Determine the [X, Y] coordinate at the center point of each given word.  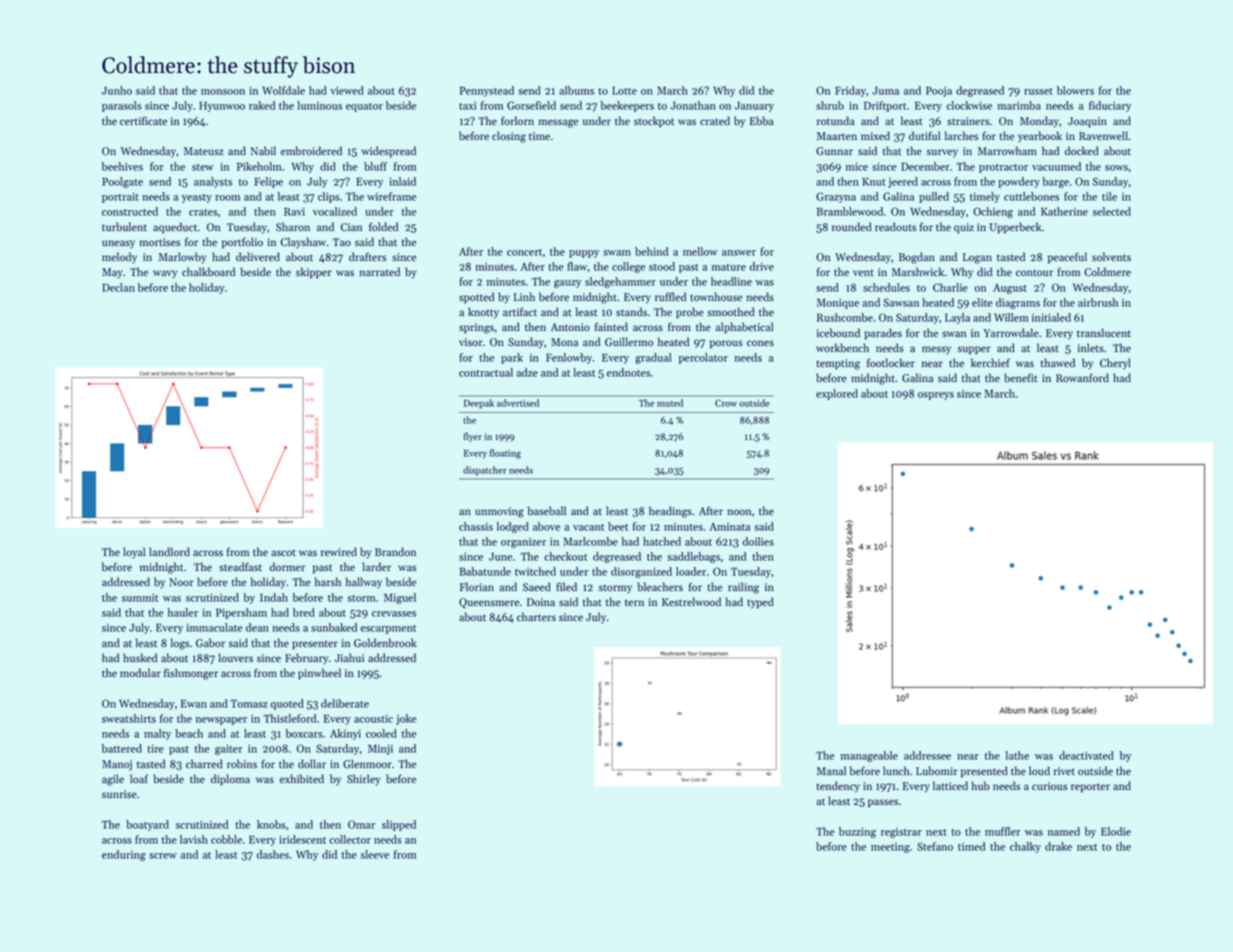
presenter [315, 645]
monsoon [223, 92]
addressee [927, 755]
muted [670, 403]
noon [739, 512]
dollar [312, 764]
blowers [1075, 90]
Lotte [624, 91]
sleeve [375, 854]
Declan [118, 287]
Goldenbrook [385, 643]
